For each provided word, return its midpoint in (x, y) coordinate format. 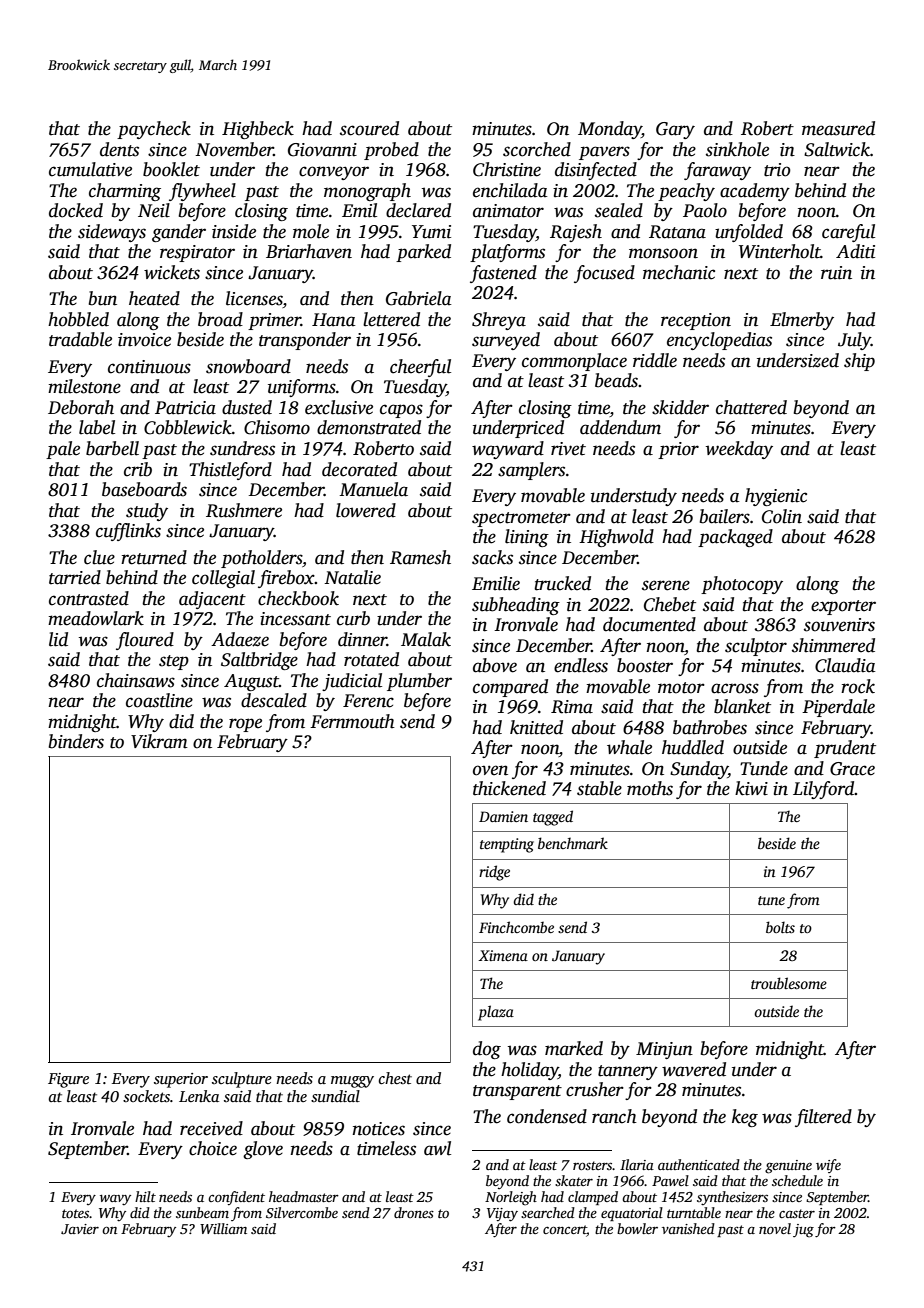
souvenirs (839, 625)
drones (414, 1212)
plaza (496, 1013)
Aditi (855, 251)
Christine (507, 169)
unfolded (749, 233)
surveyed (506, 341)
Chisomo (277, 427)
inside (234, 231)
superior (181, 1080)
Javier (80, 1229)
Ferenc (368, 701)
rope (245, 725)
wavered (694, 1069)
